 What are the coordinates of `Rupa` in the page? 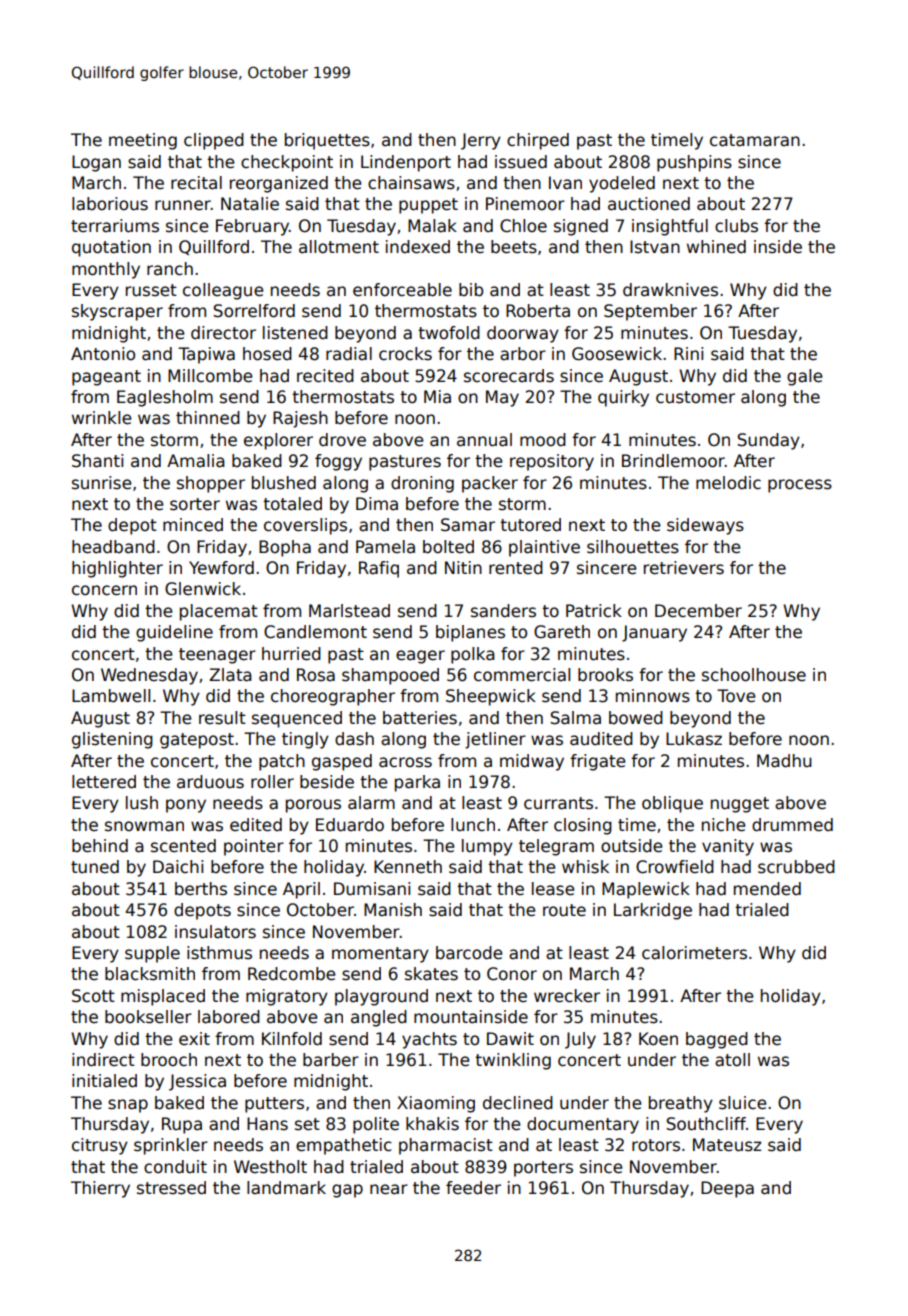 It's located at (182, 1125).
